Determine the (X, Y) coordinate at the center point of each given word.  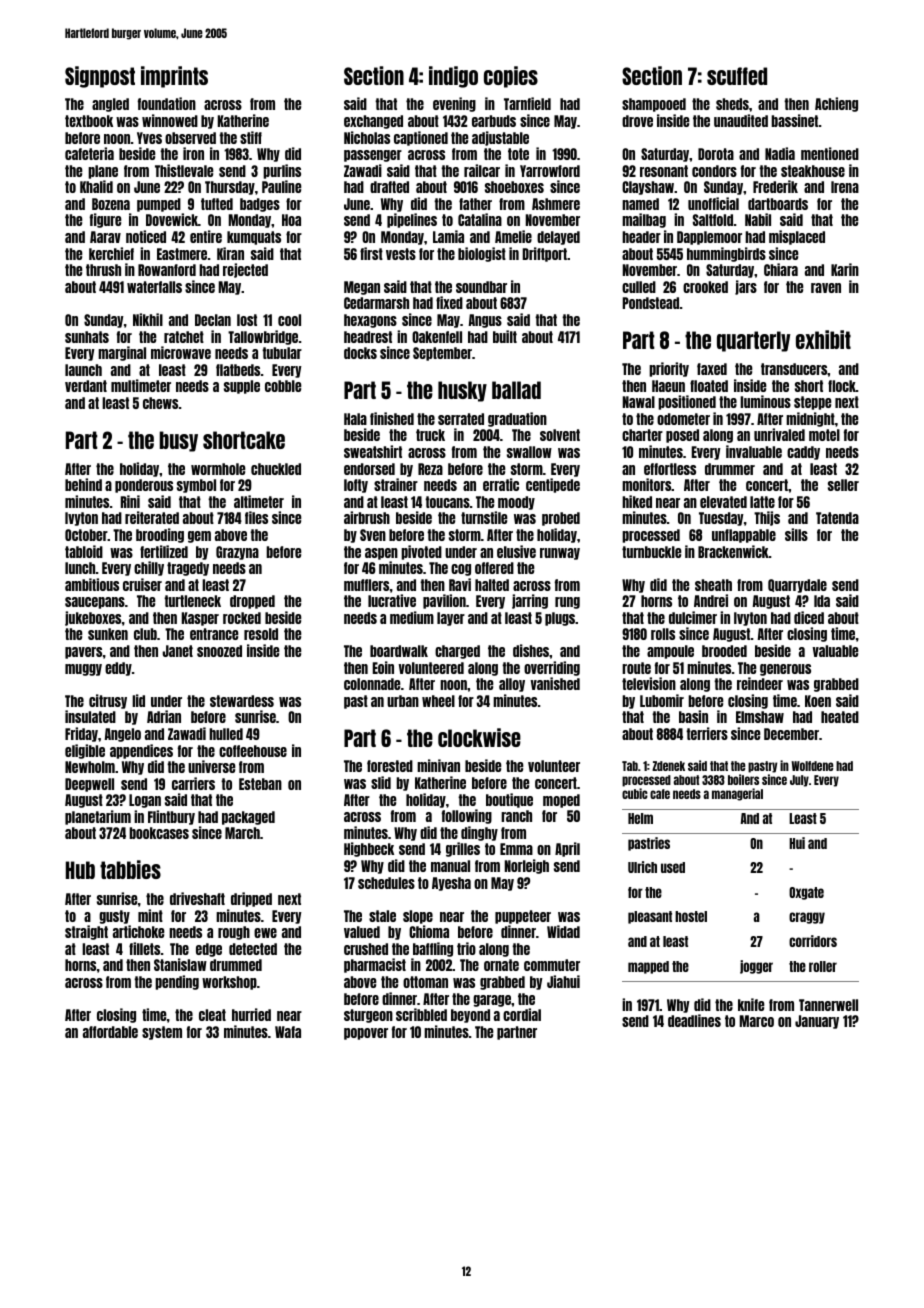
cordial (522, 1014)
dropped (252, 602)
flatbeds (238, 370)
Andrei (711, 600)
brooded (724, 651)
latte (762, 502)
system (162, 1033)
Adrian (164, 716)
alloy (512, 685)
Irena (845, 187)
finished (392, 418)
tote (518, 154)
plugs (560, 619)
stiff (251, 137)
